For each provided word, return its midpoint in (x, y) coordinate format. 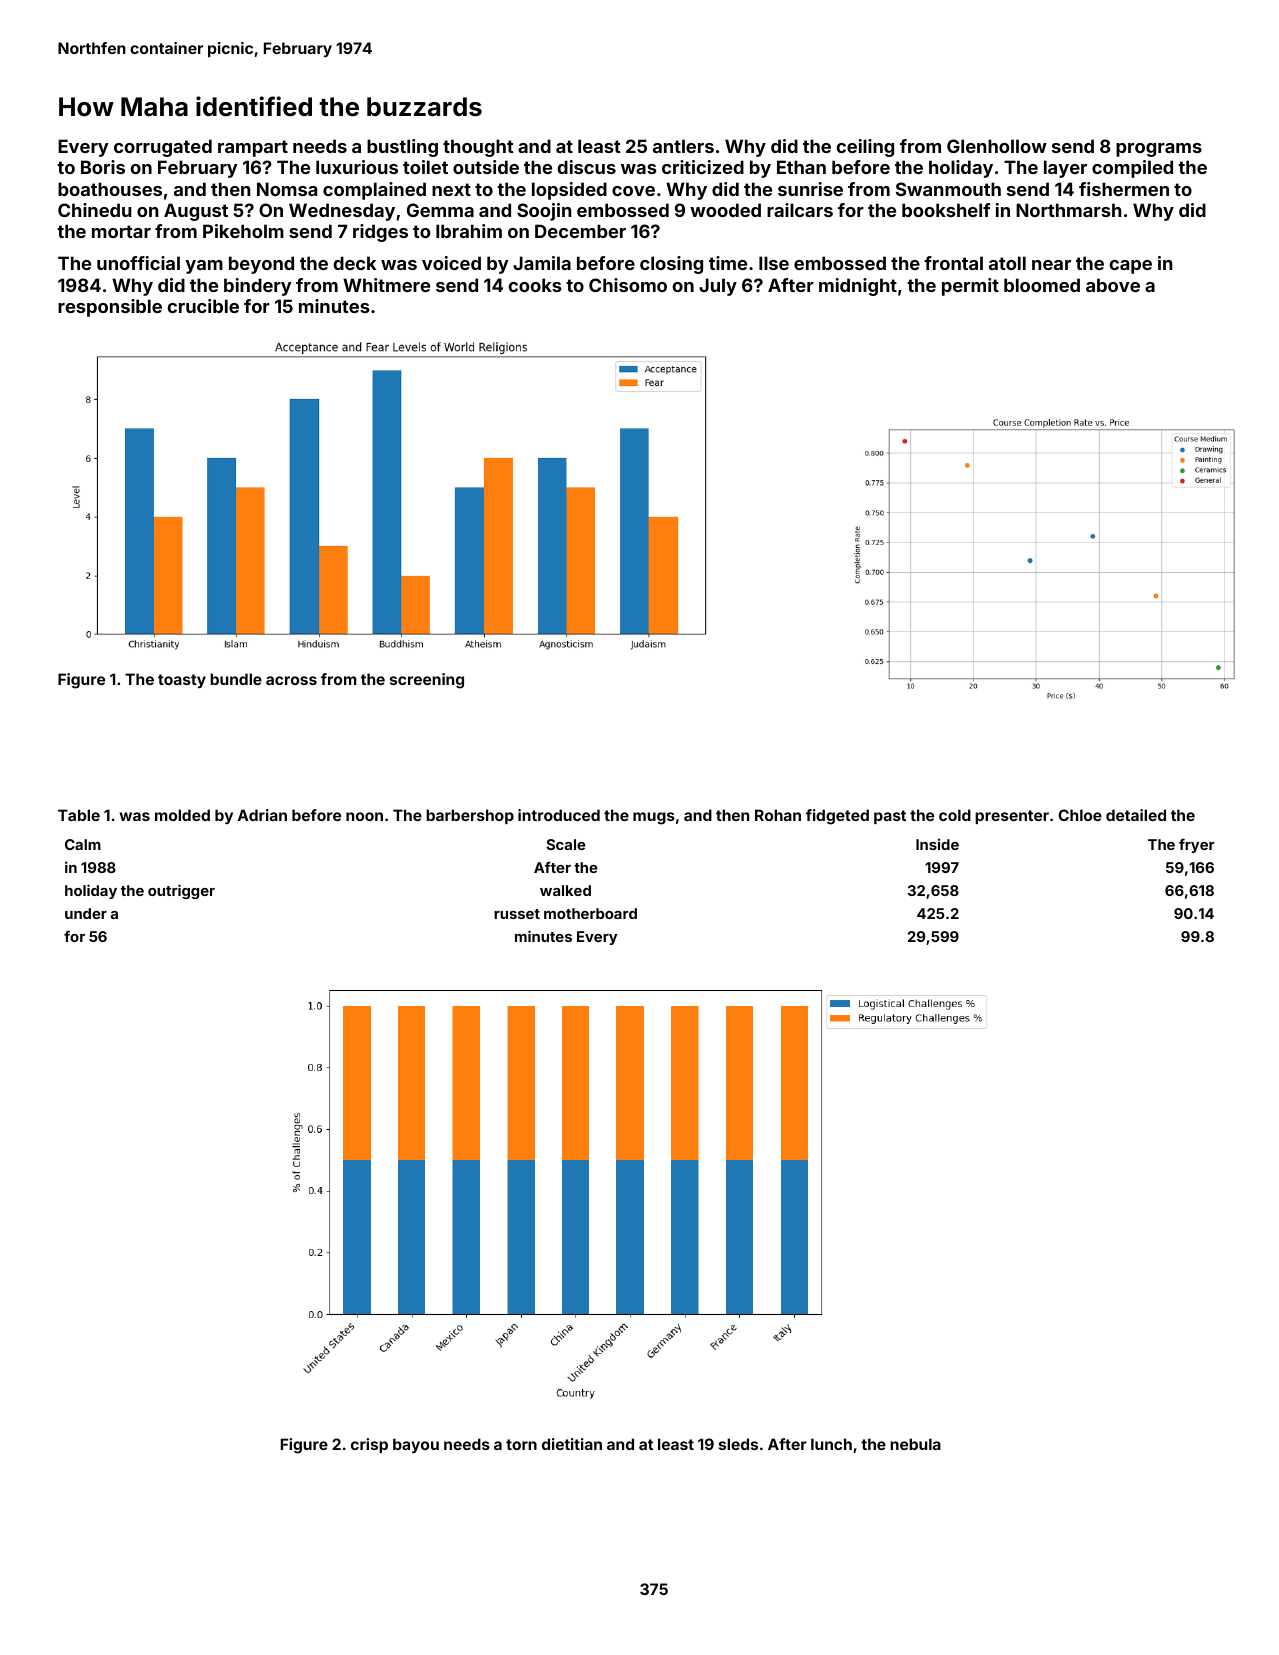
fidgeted (837, 817)
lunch (831, 1444)
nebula (915, 1444)
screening (427, 681)
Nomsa (287, 189)
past (890, 817)
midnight (858, 287)
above (1113, 285)
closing (671, 265)
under (86, 913)
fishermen (1124, 189)
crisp (369, 1445)
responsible (110, 308)
